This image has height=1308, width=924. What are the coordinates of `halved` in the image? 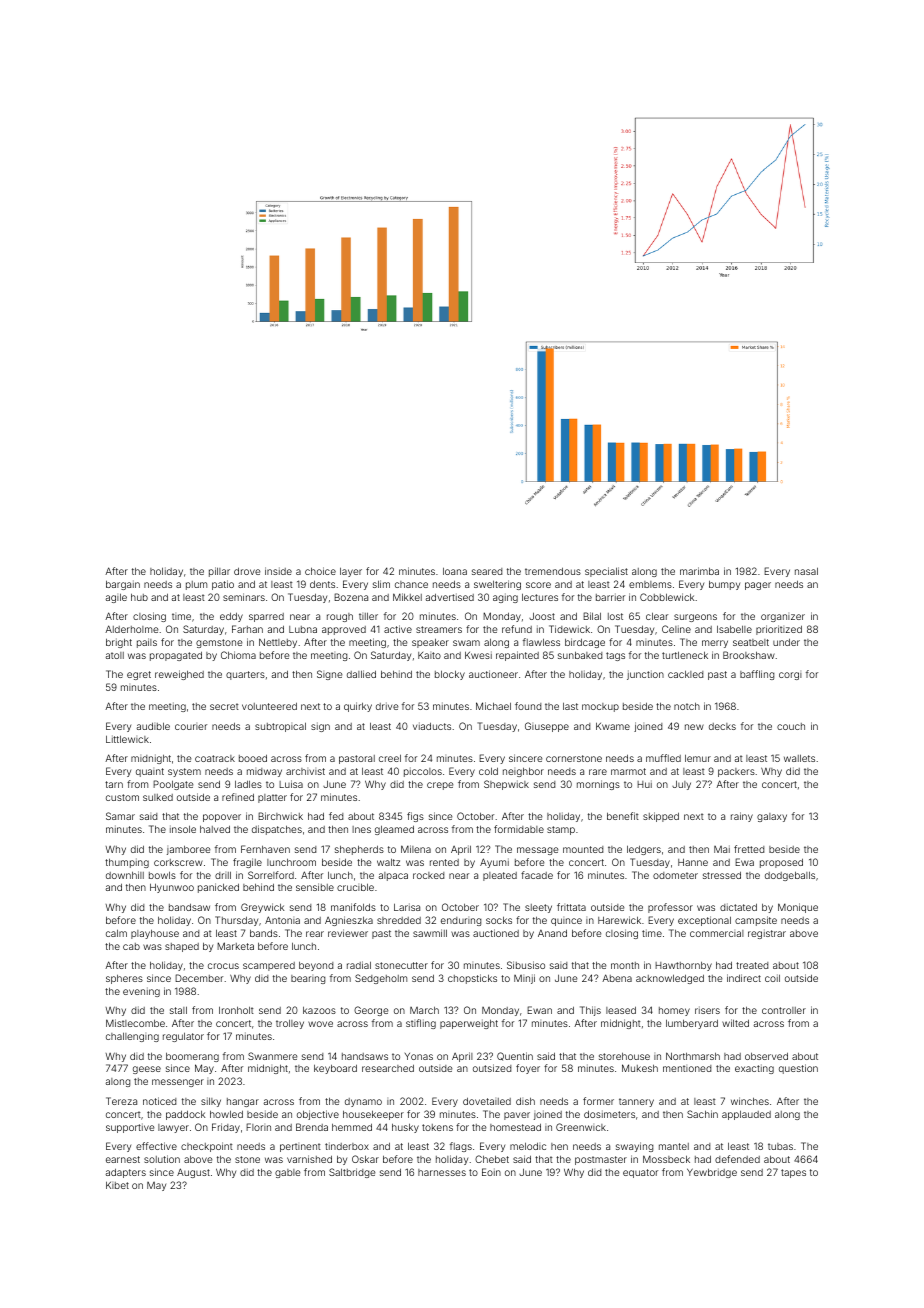 It's located at (215, 829).
